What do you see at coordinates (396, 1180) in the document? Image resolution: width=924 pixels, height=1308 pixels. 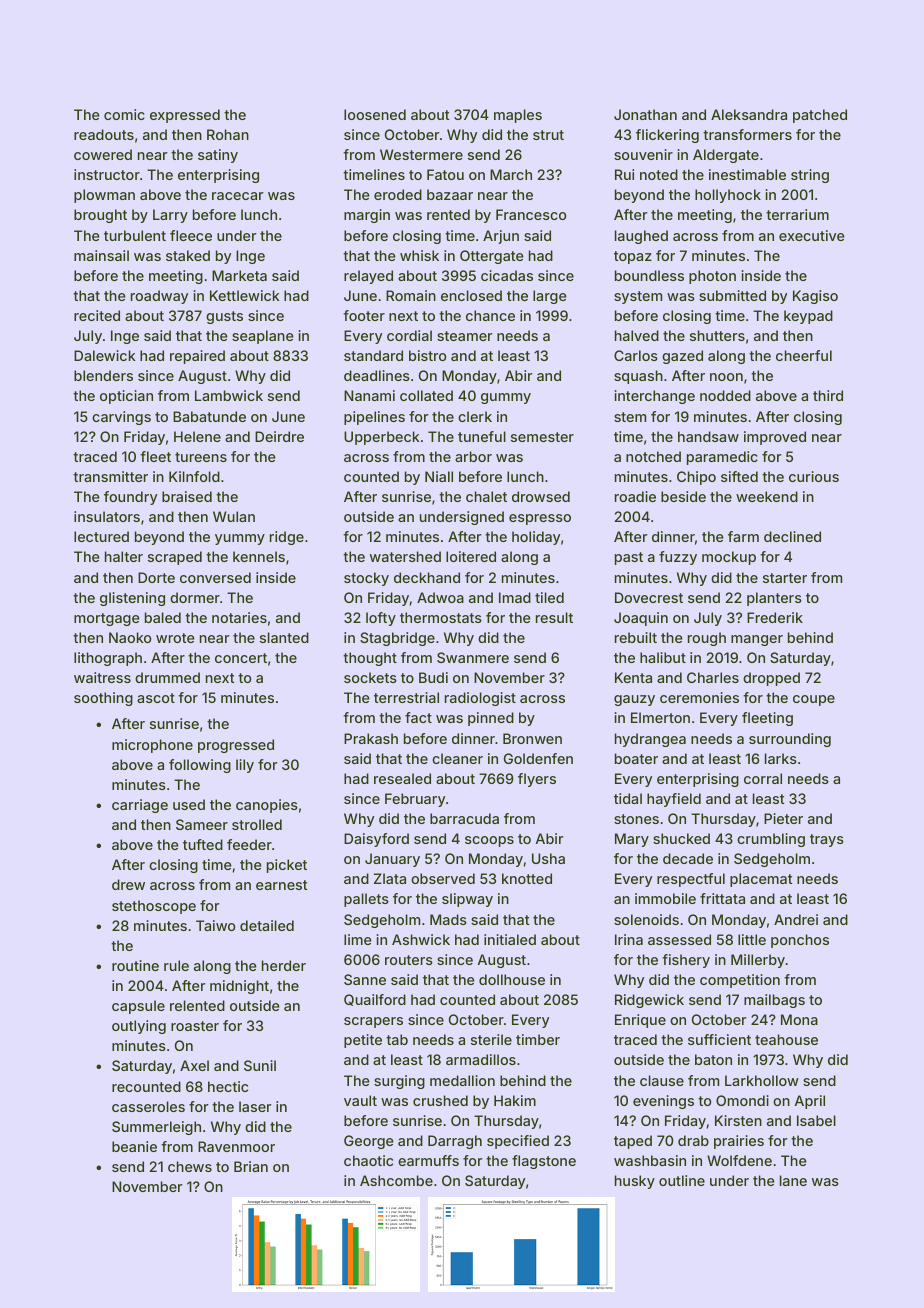 I see `Ashcombe` at bounding box center [396, 1180].
